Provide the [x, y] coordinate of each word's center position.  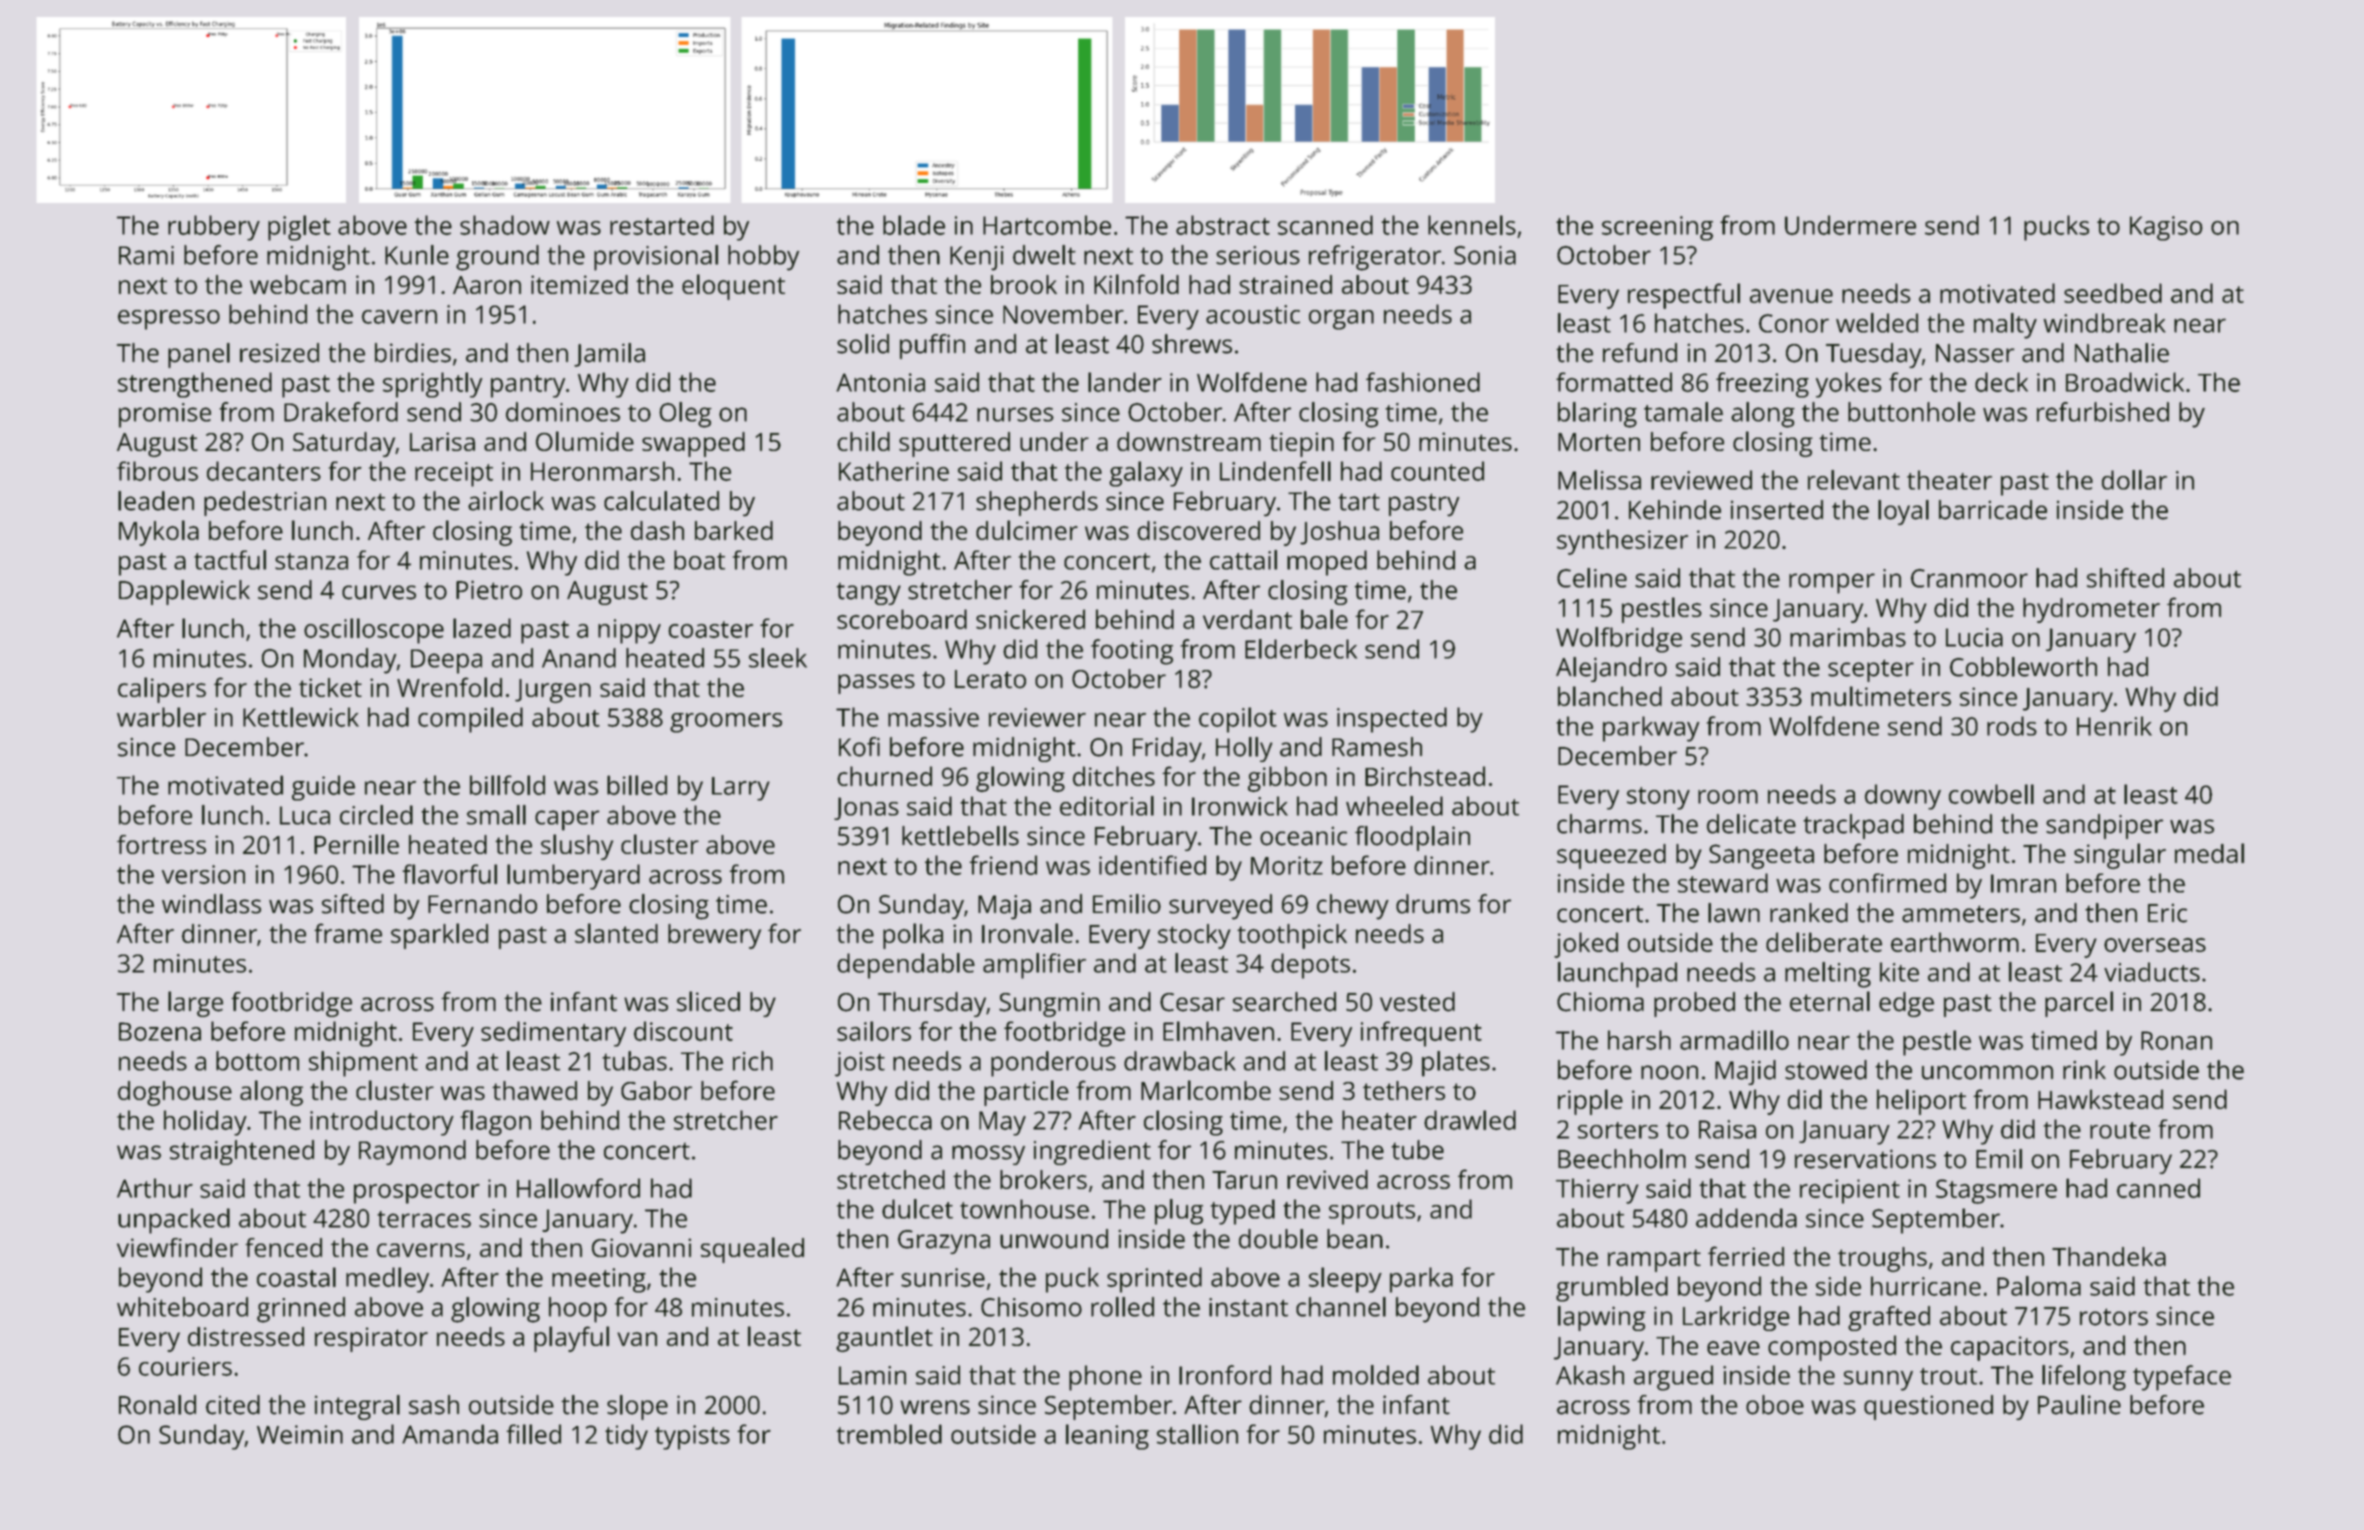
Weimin [300, 1434]
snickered [1030, 619]
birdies [413, 353]
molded [1376, 1375]
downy [1903, 797]
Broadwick [2125, 382]
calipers [162, 690]
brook [1024, 284]
